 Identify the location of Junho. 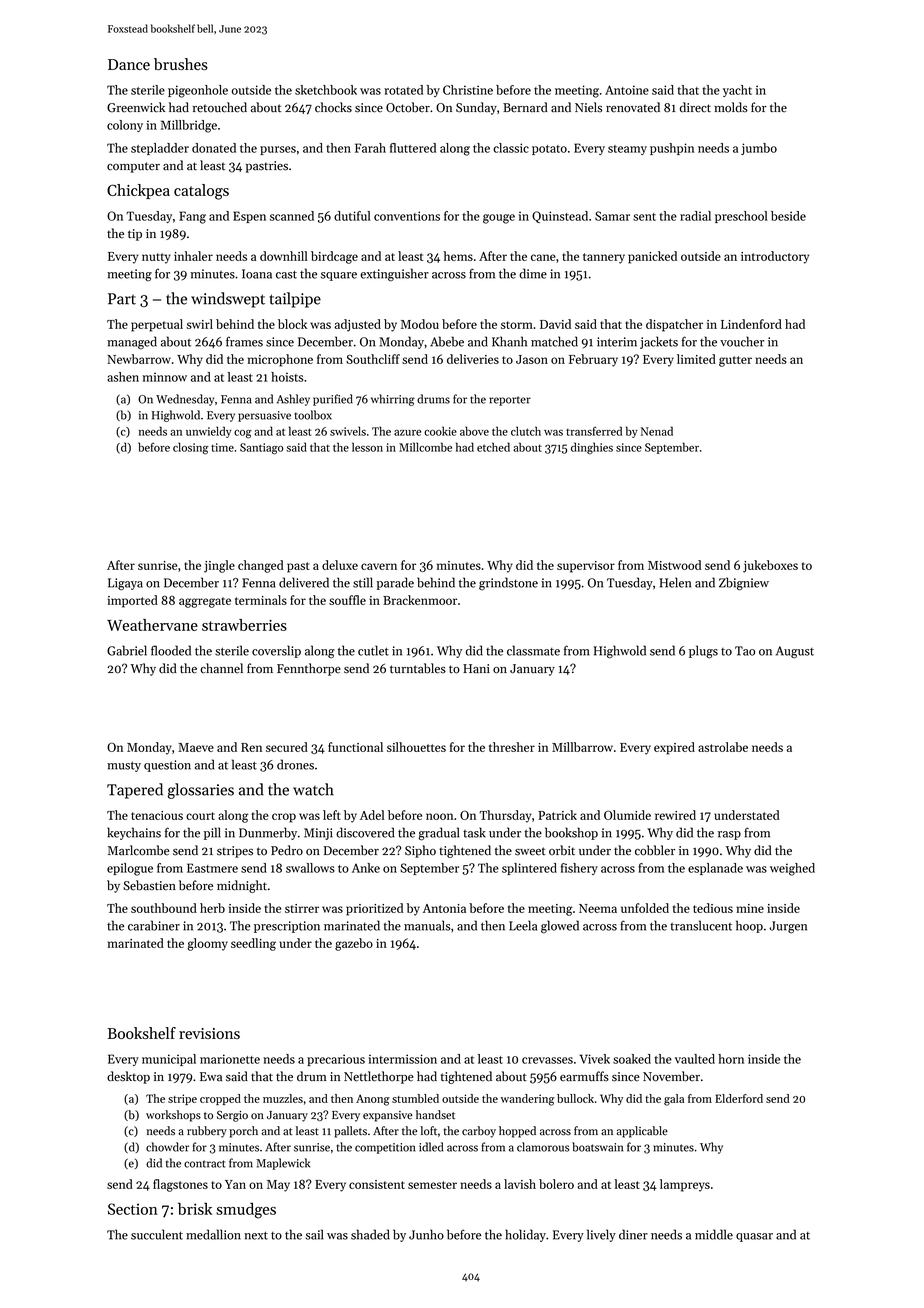
(426, 1234).
